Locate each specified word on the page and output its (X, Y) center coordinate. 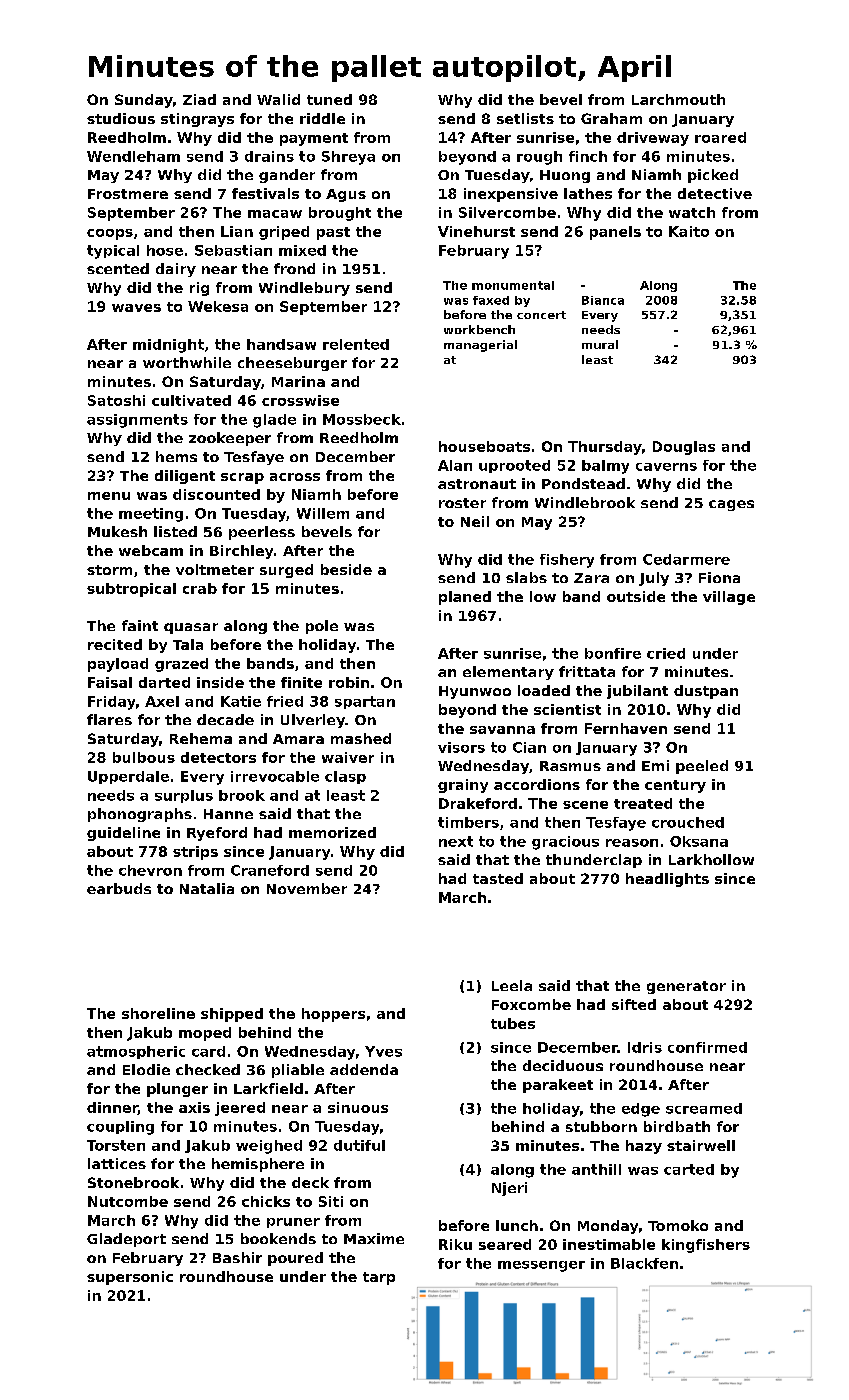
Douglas (684, 448)
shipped (232, 1015)
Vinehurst (476, 231)
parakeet (558, 1086)
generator (686, 987)
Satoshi (116, 400)
